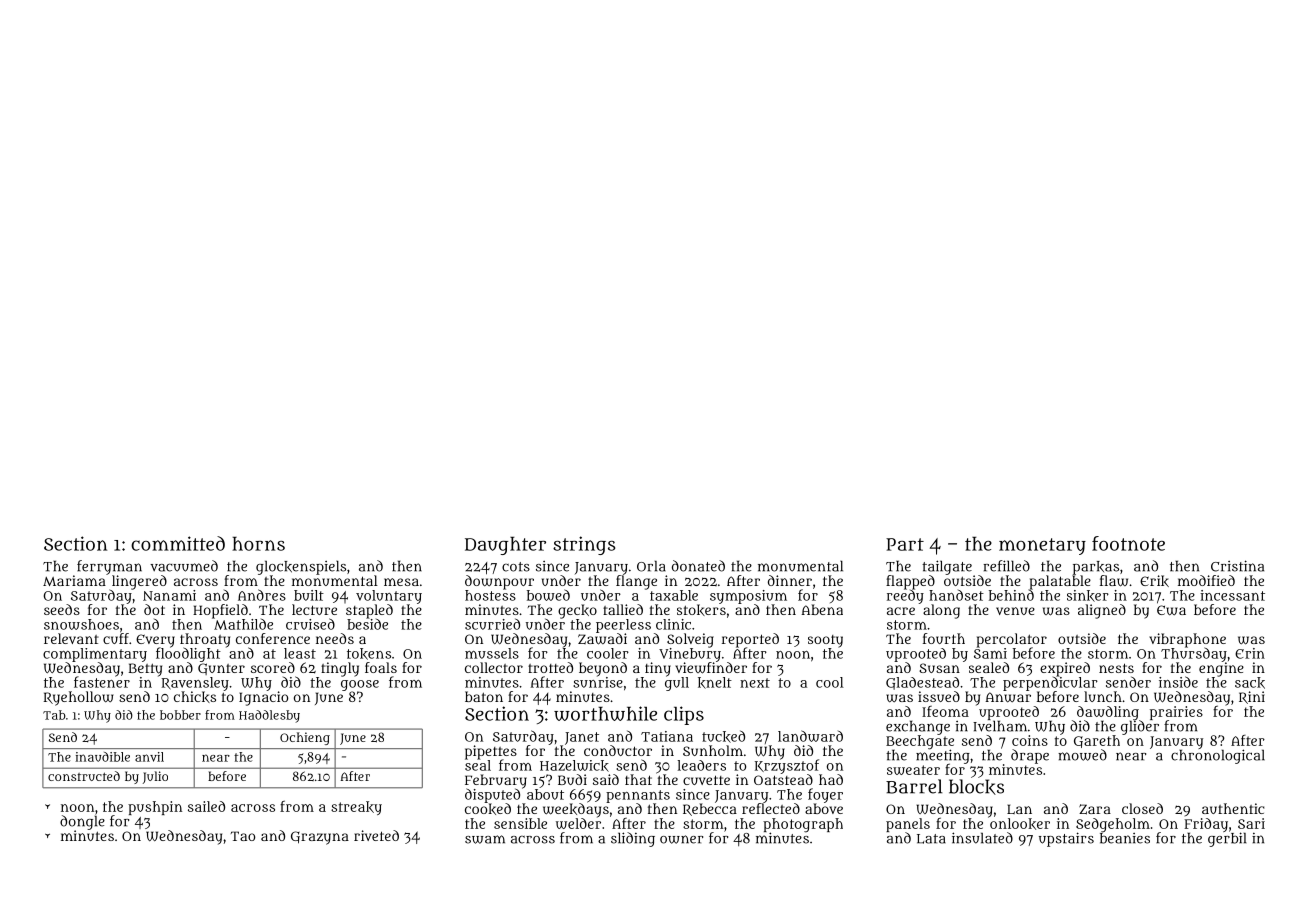 This image has width=1308, height=924. Describe the element at coordinates (667, 736) in the image. I see `Tatiana` at that location.
